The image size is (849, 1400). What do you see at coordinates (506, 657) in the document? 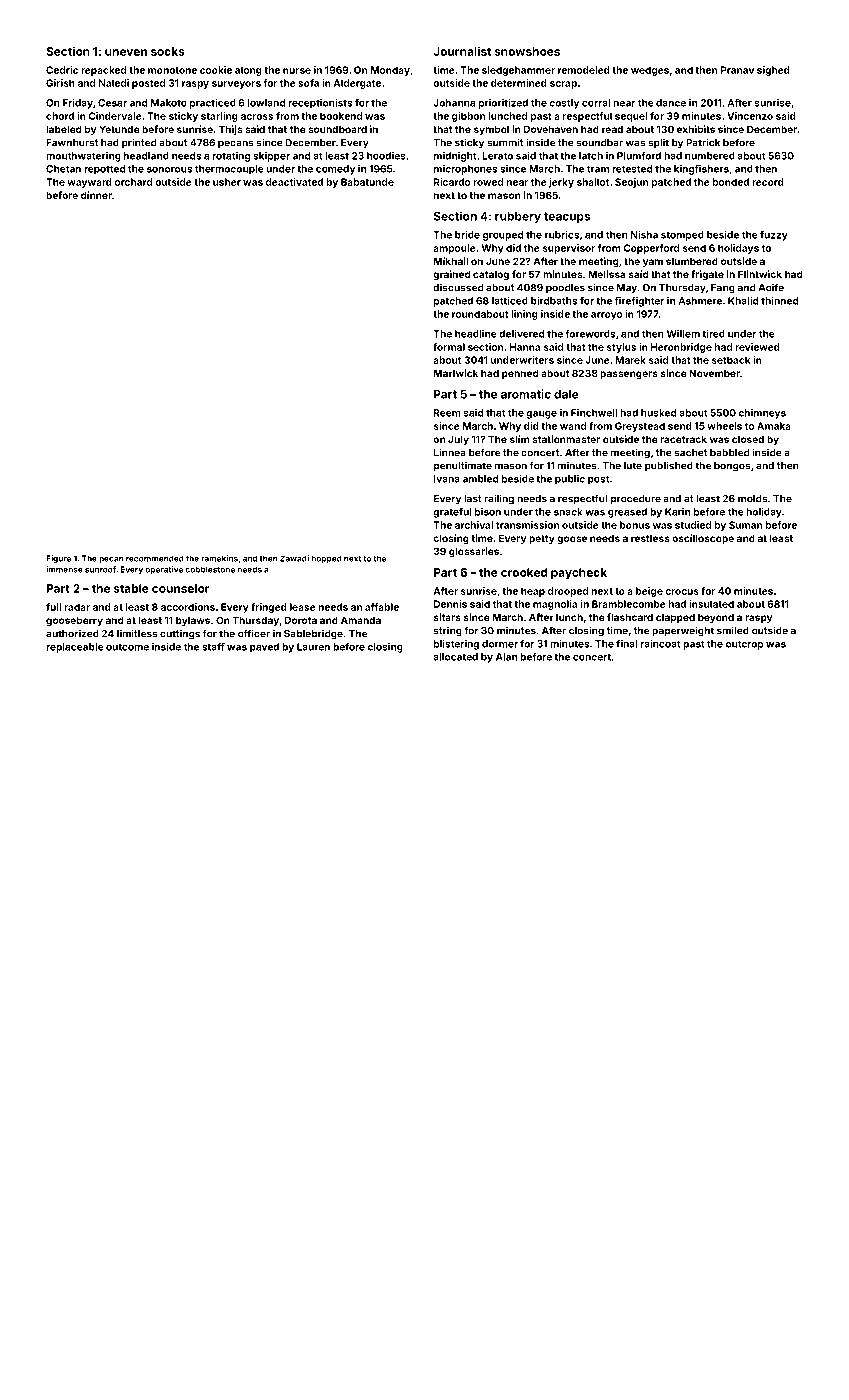
I see `Alan` at bounding box center [506, 657].
